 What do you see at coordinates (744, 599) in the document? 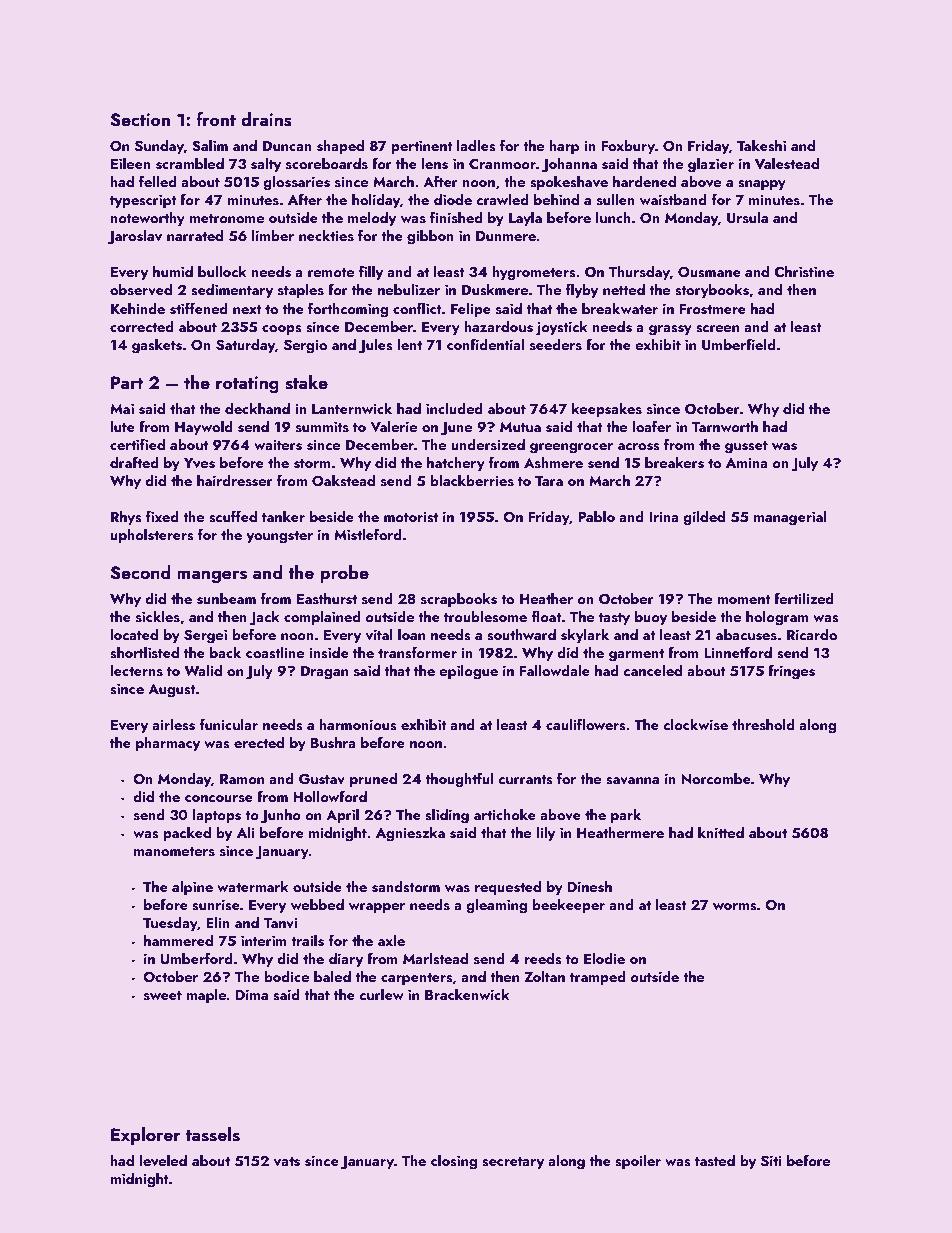
I see `moment` at bounding box center [744, 599].
